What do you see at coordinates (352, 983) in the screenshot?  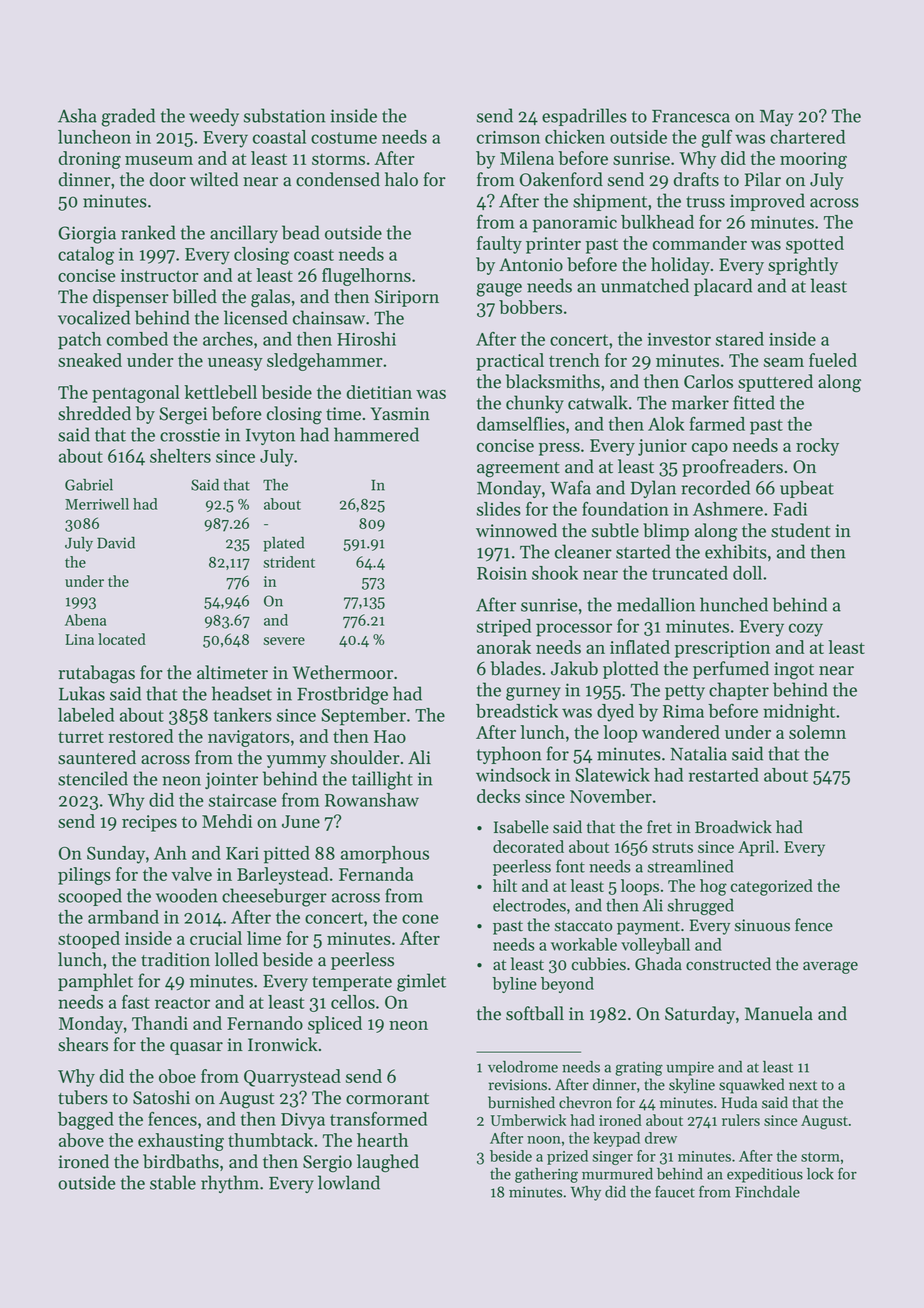 I see `temperate` at bounding box center [352, 983].
